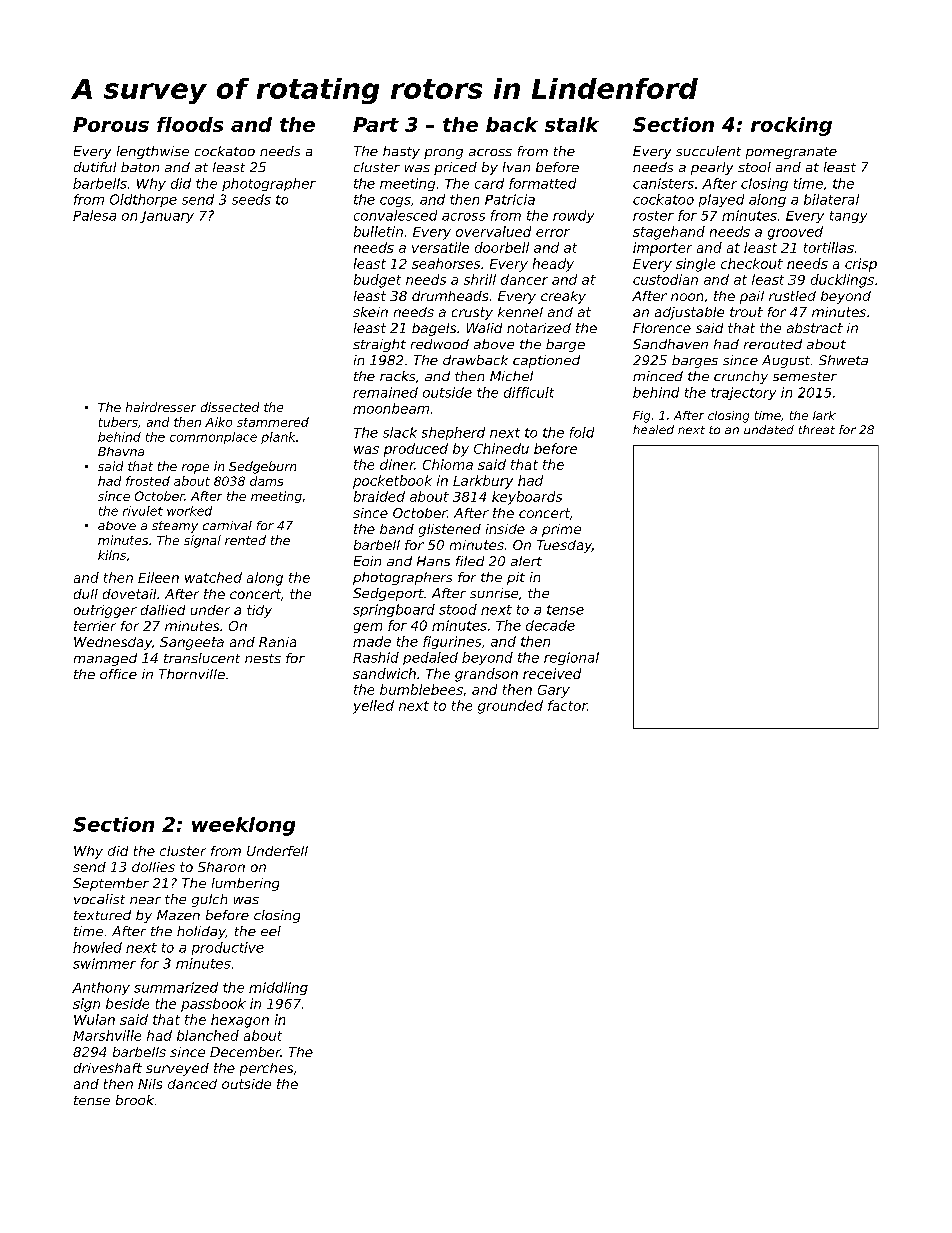 This screenshot has width=952, height=1233. What do you see at coordinates (571, 658) in the screenshot?
I see `regional` at bounding box center [571, 658].
